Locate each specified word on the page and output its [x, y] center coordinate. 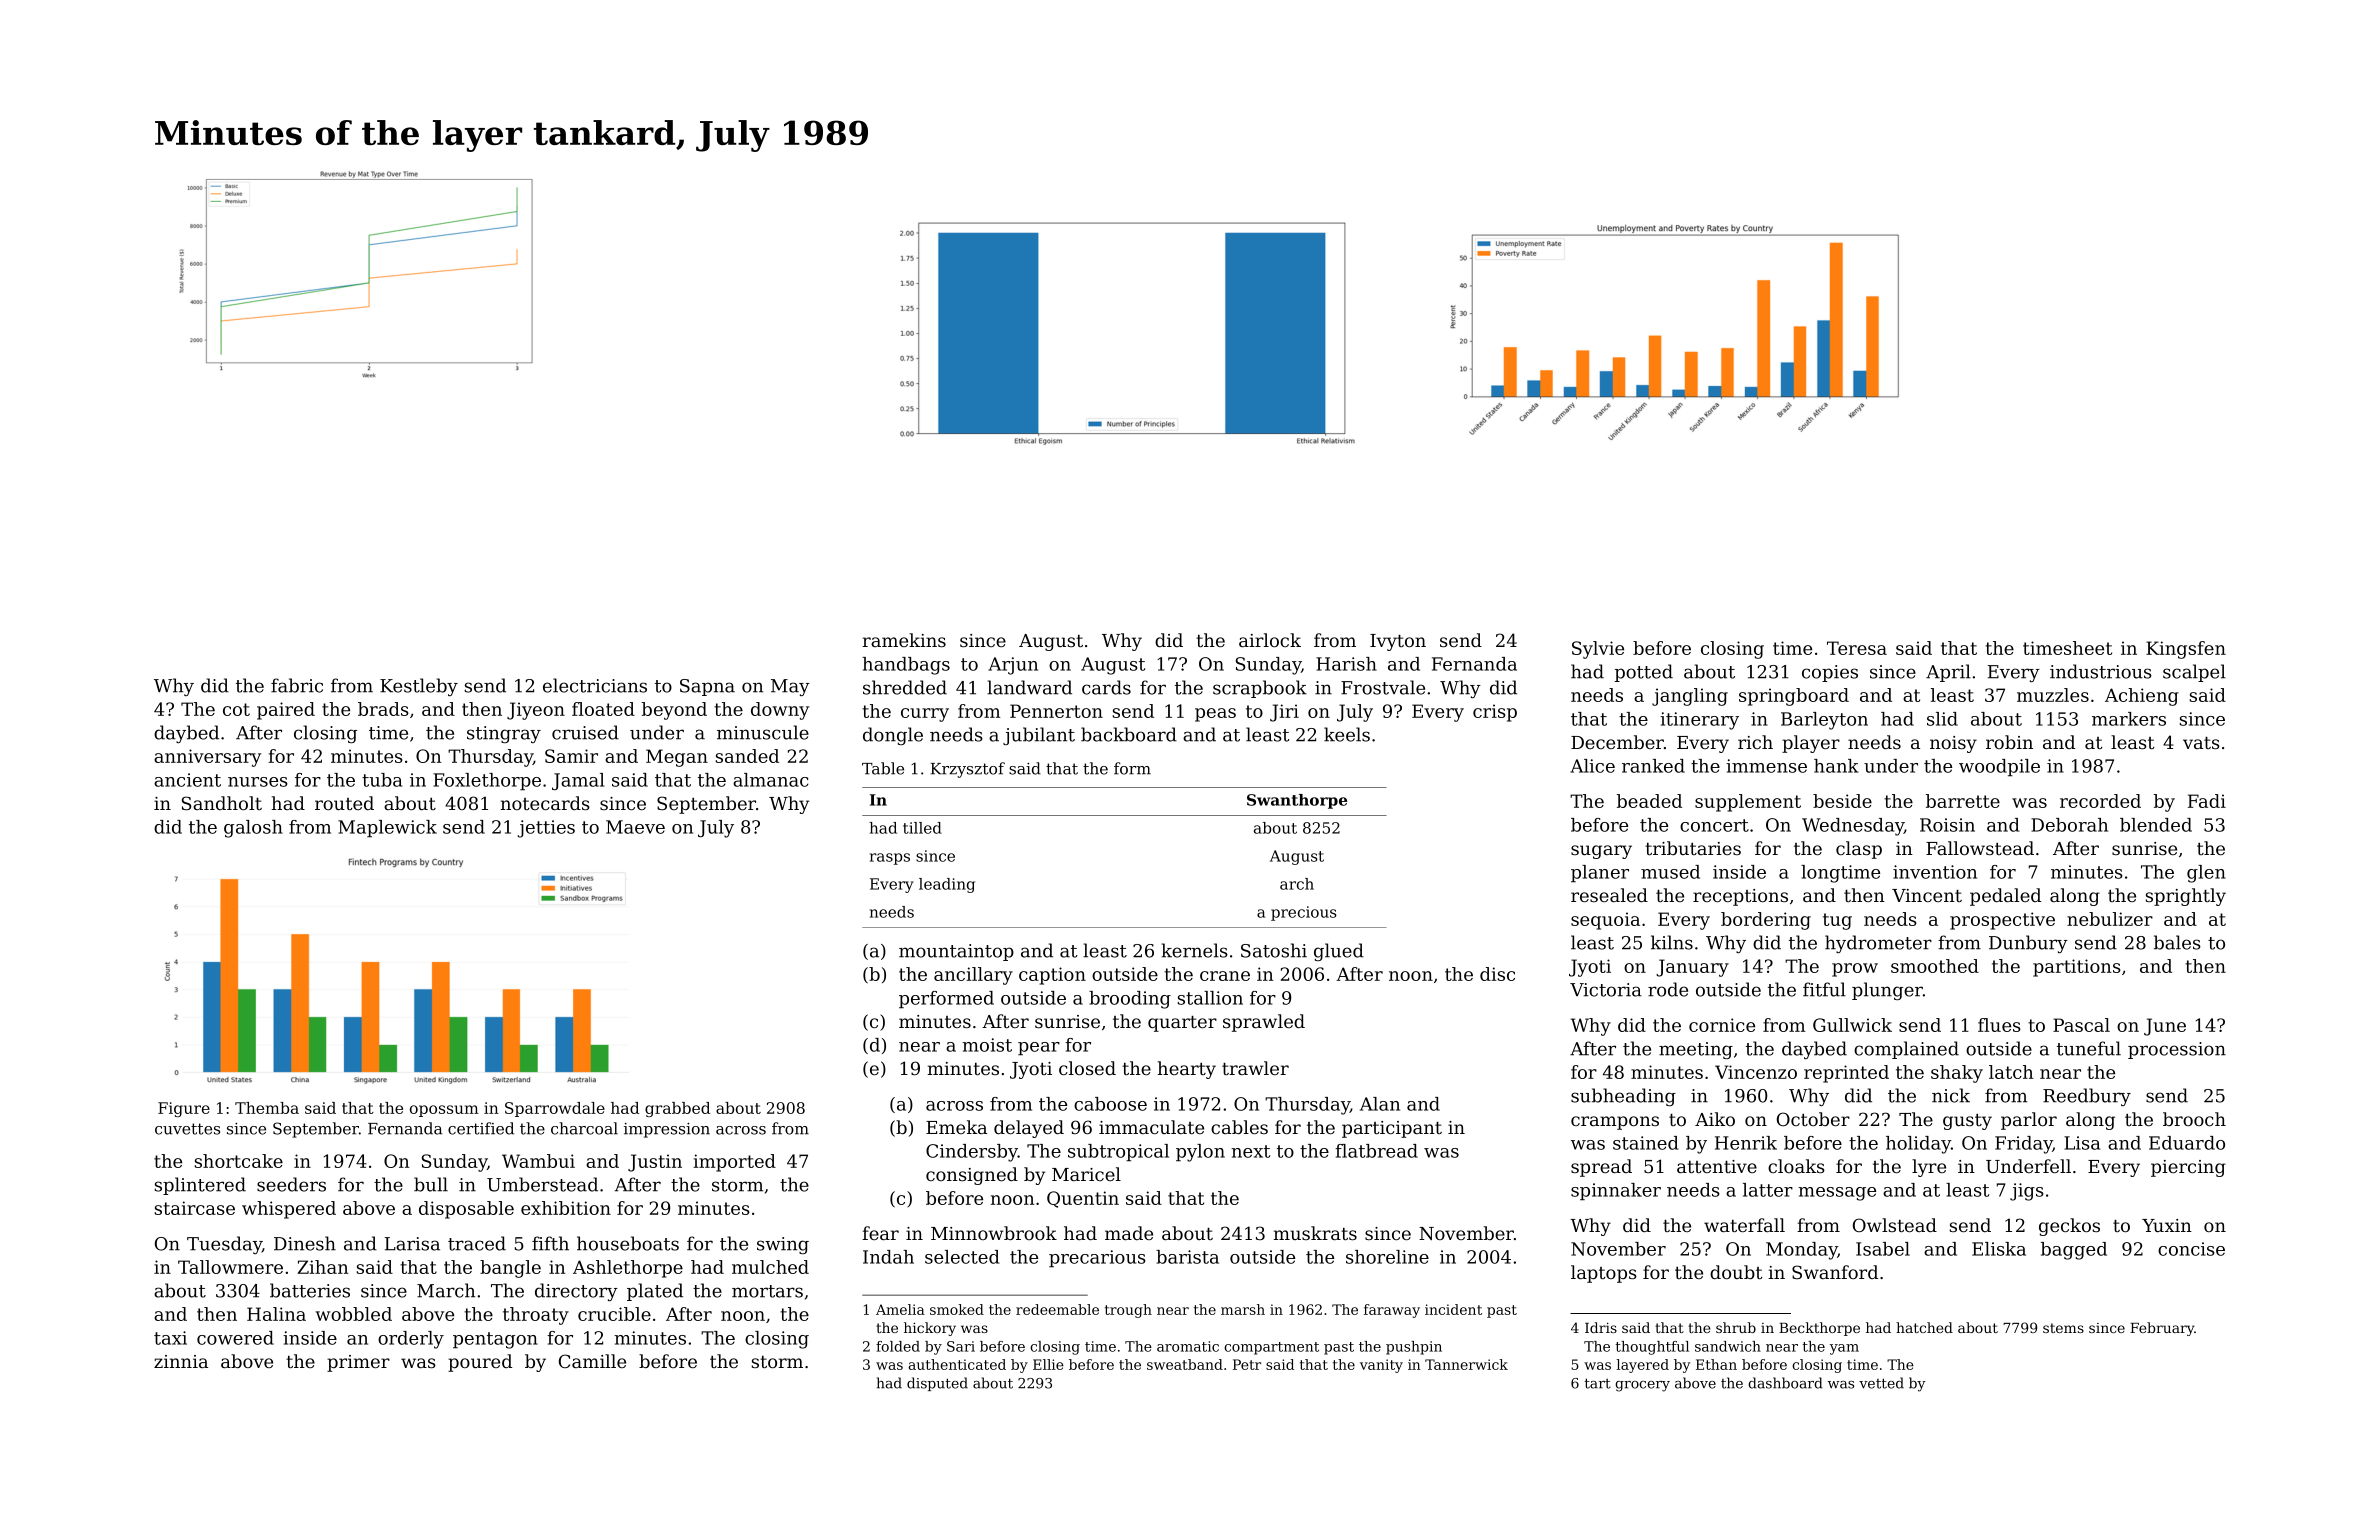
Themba [267, 1108]
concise [2191, 1249]
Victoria [1606, 990]
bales [2177, 942]
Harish [1346, 664]
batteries [310, 1290]
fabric [297, 685]
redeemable [1057, 1309]
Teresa [1857, 648]
